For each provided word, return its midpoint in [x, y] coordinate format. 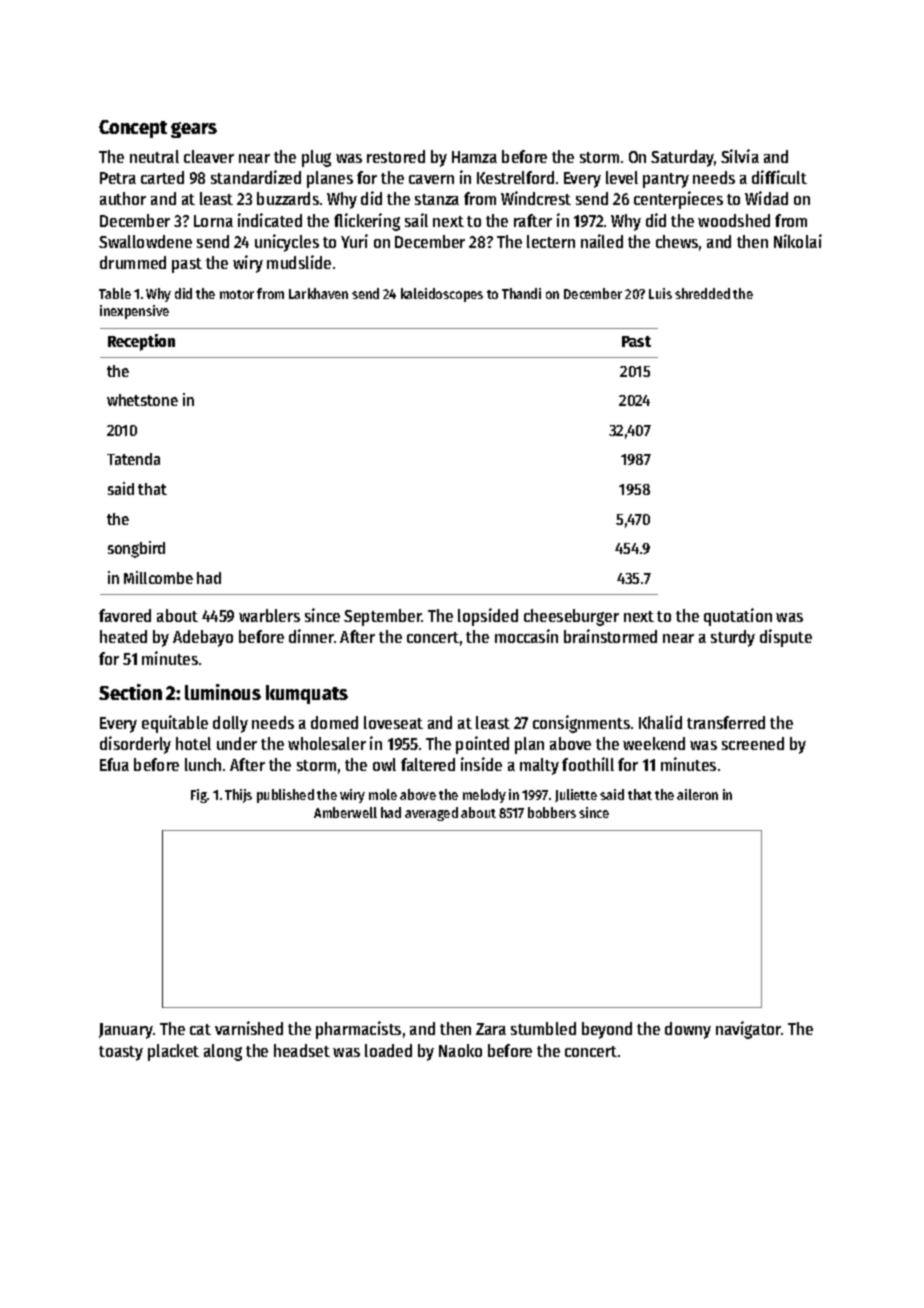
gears [194, 130]
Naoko [460, 1050]
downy [688, 1030]
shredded [702, 293]
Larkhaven [318, 293]
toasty [121, 1053]
